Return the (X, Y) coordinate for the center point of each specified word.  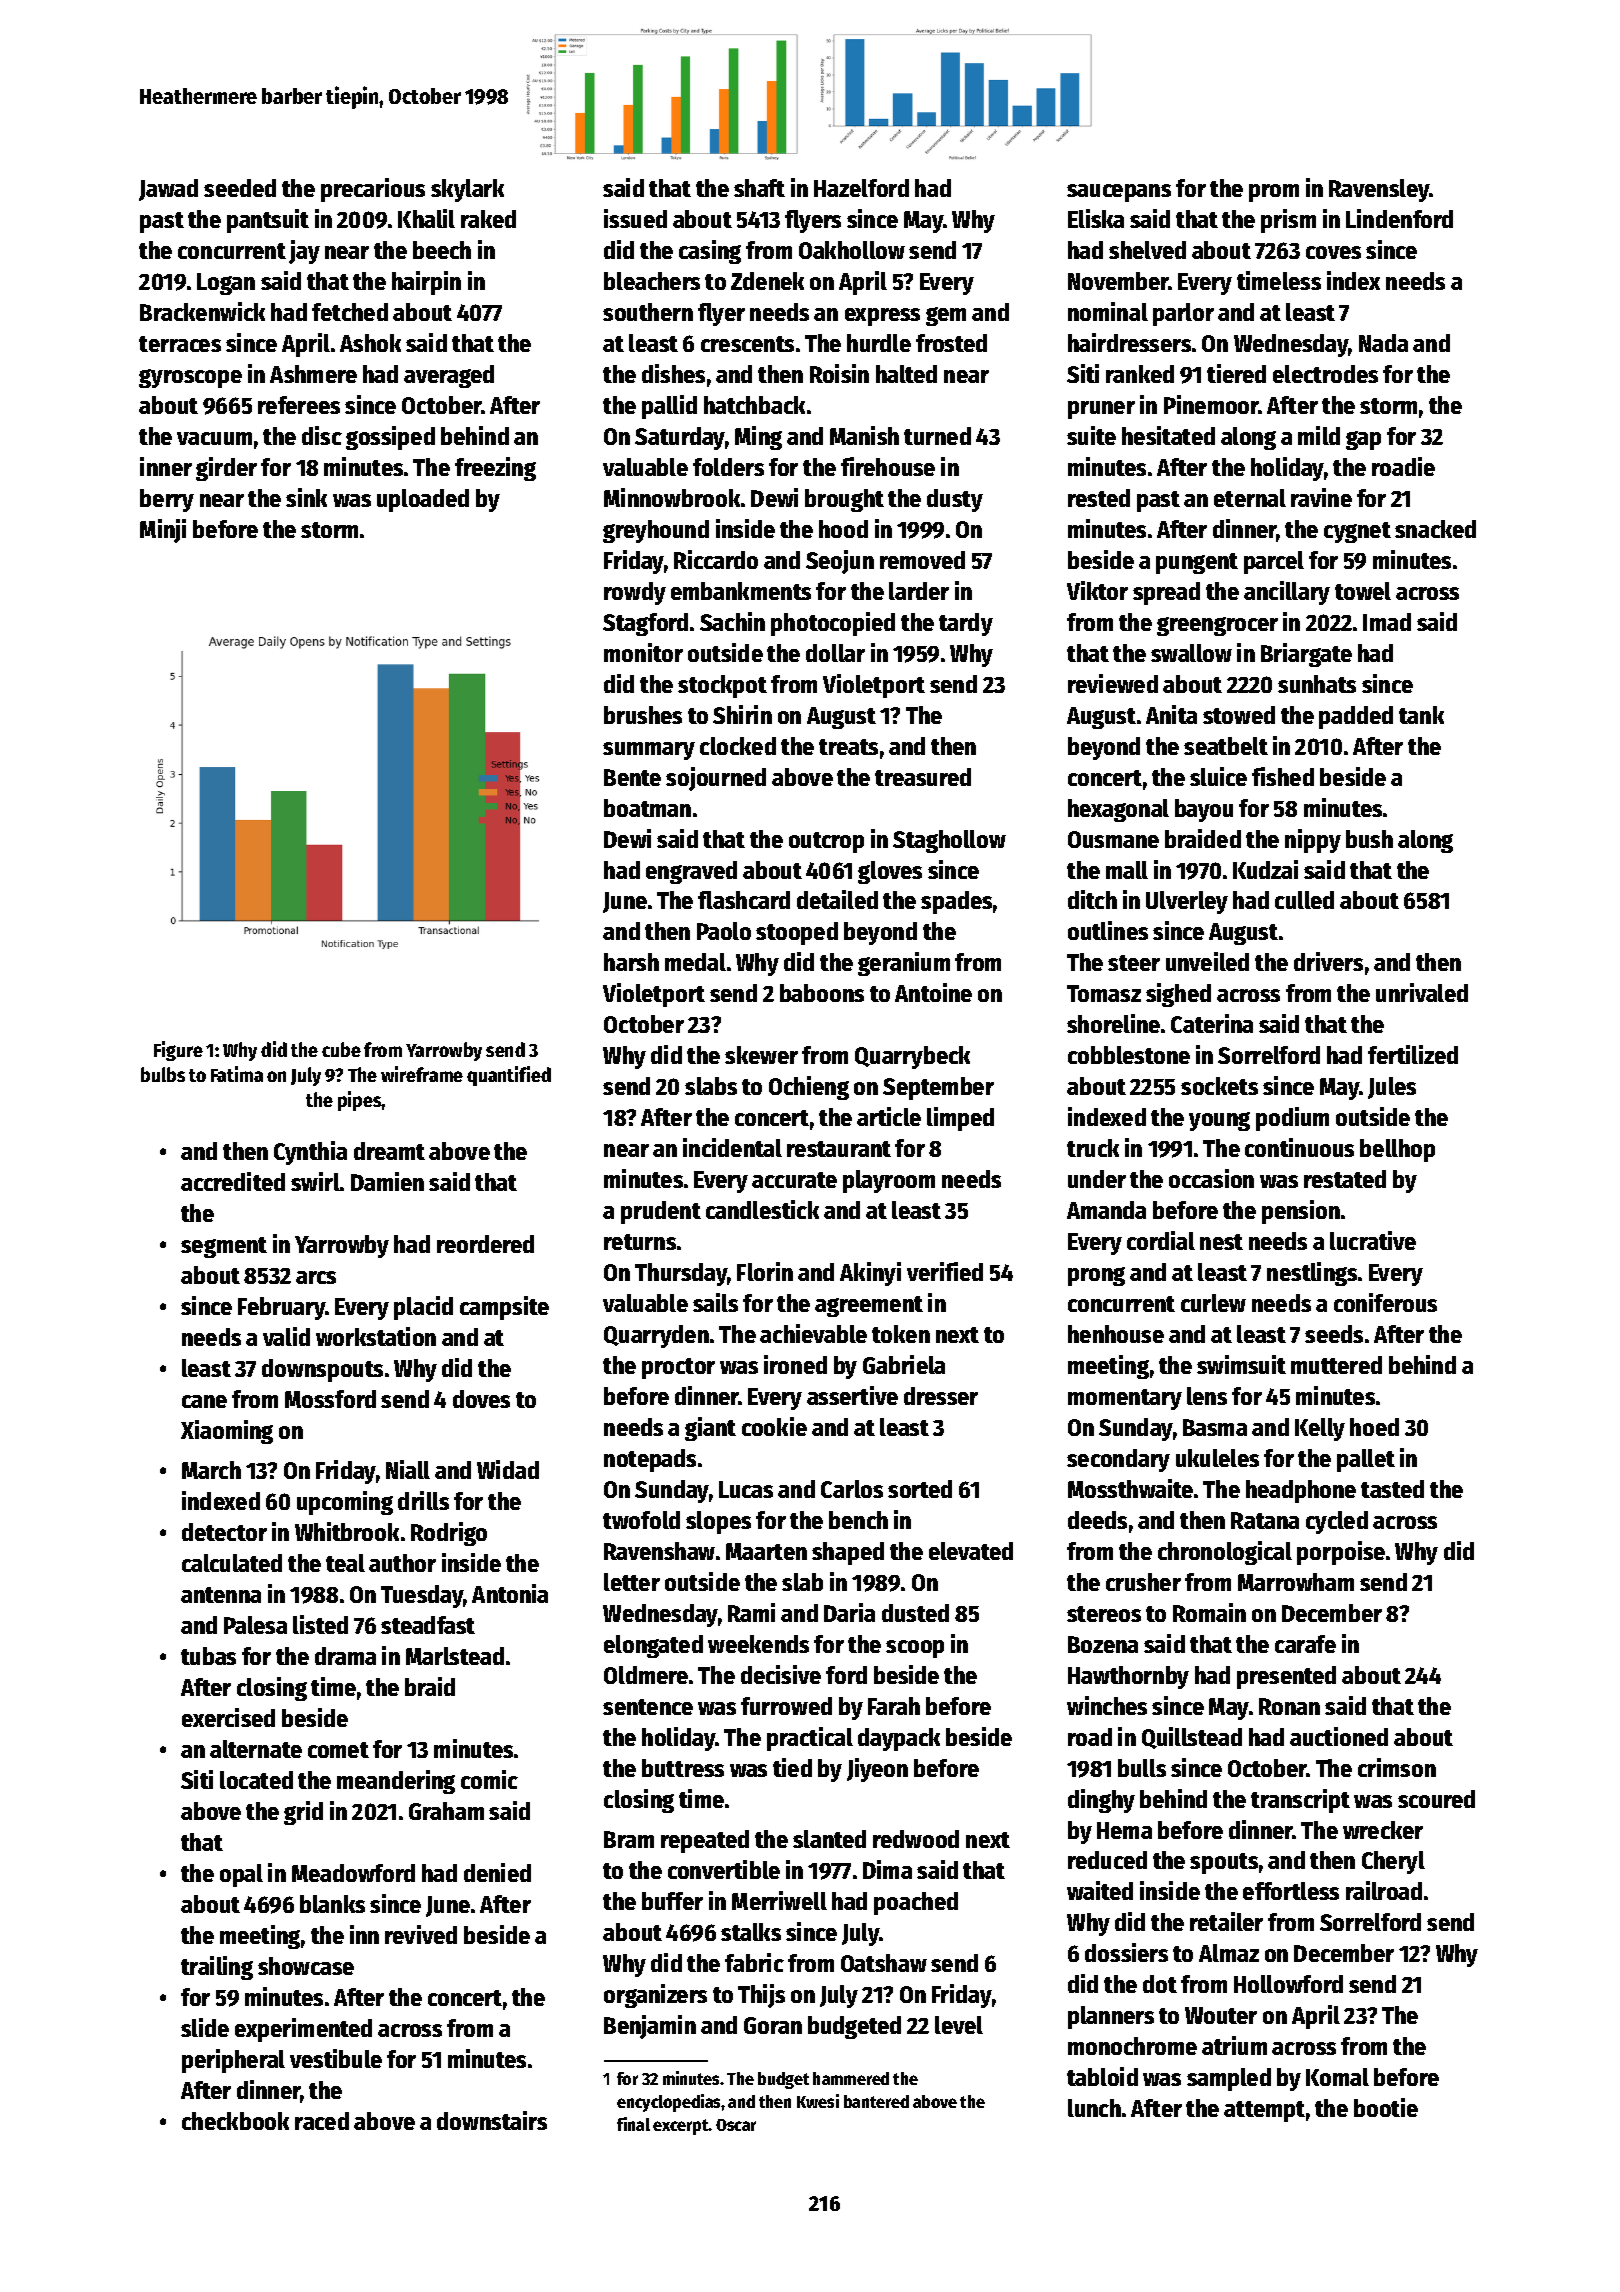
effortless (1291, 1891)
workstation (376, 1336)
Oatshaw (884, 1963)
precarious (373, 190)
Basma (1215, 1427)
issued (635, 218)
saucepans (1119, 193)
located (256, 1780)
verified (945, 1271)
